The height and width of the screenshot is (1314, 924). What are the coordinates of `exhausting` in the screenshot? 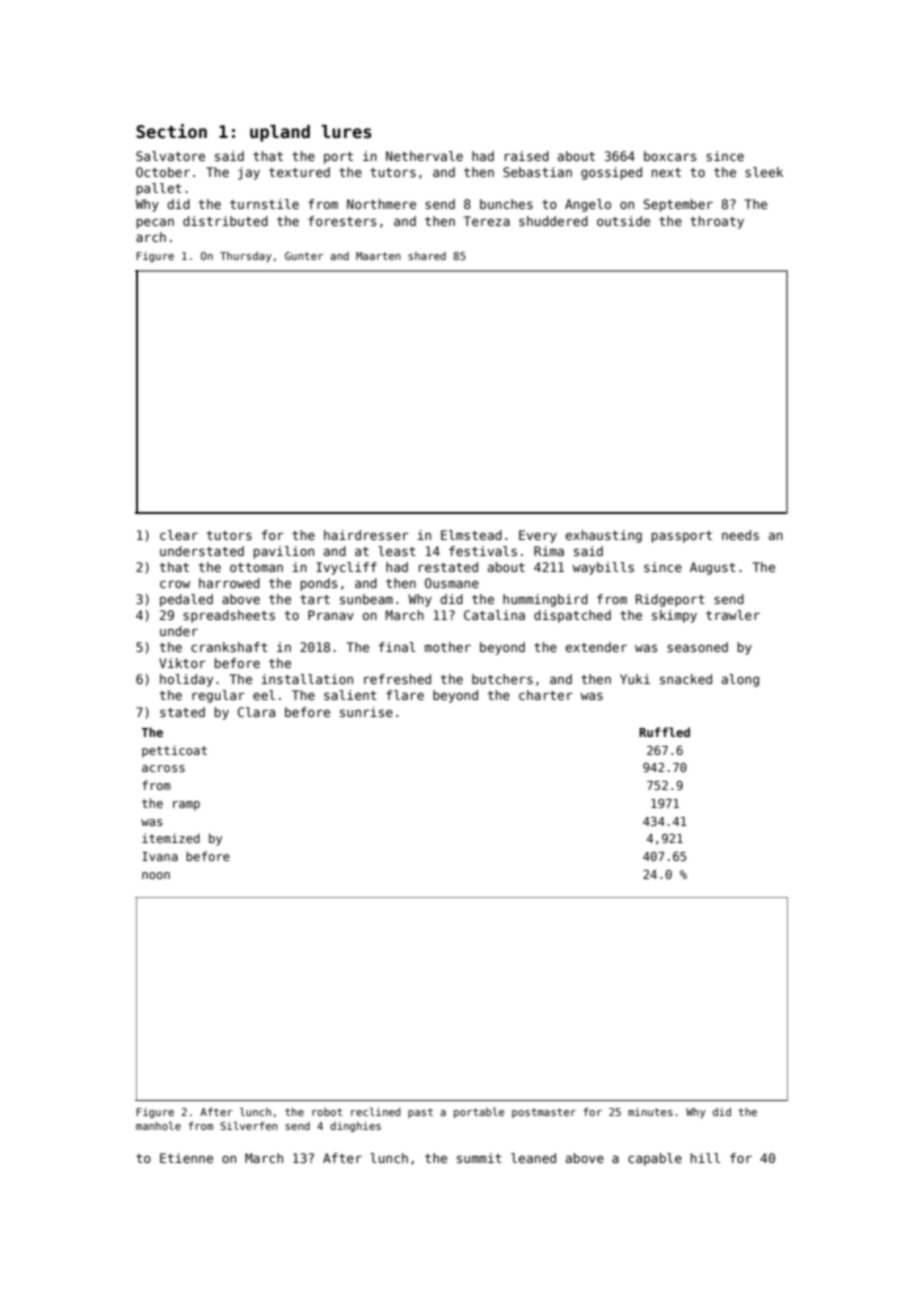 It's located at (603, 536).
